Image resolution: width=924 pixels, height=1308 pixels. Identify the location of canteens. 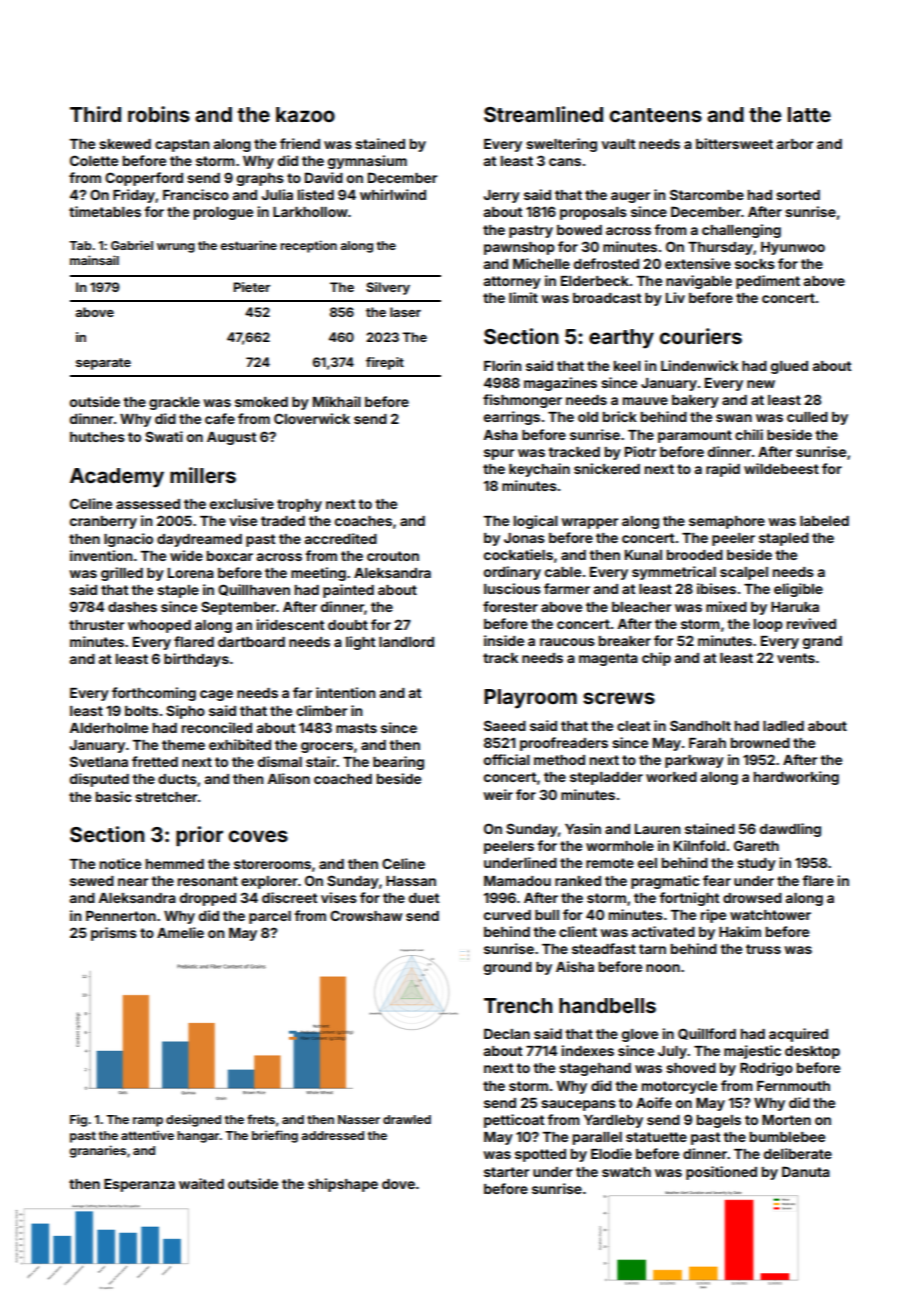
(655, 115).
